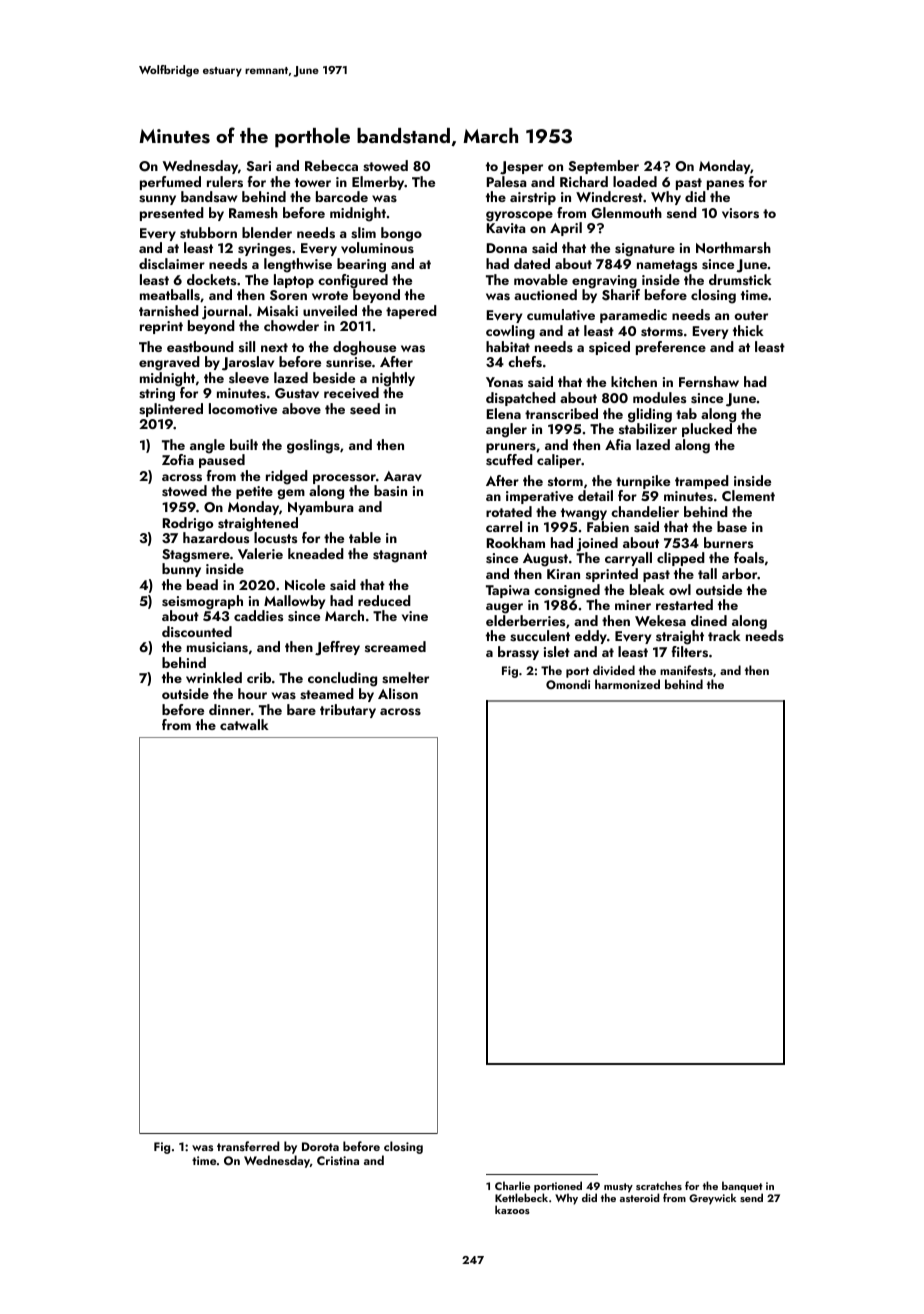 Image resolution: width=924 pixels, height=1314 pixels. What do you see at coordinates (608, 526) in the screenshot?
I see `Fabien` at bounding box center [608, 526].
